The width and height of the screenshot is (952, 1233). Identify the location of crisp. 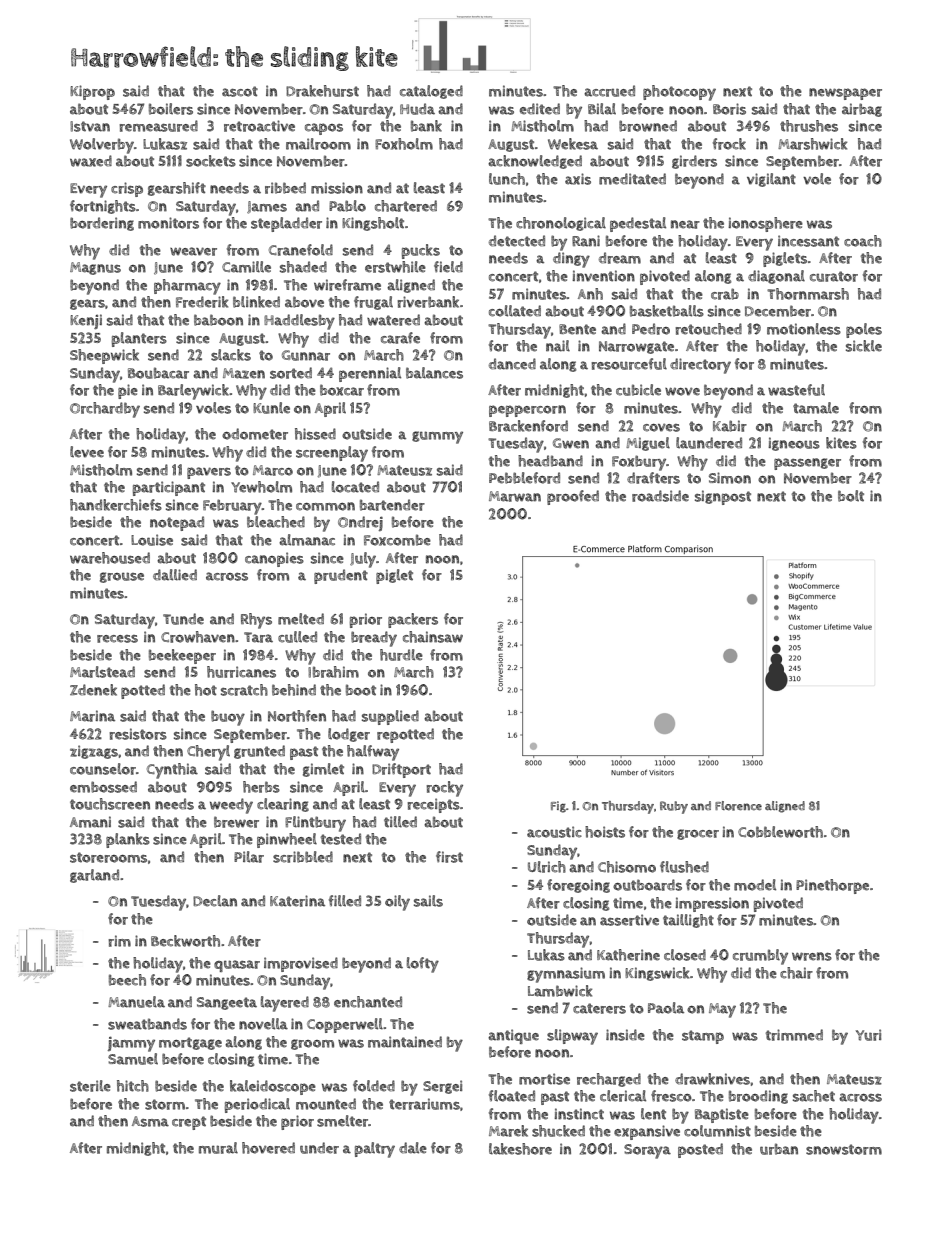
(127, 189).
